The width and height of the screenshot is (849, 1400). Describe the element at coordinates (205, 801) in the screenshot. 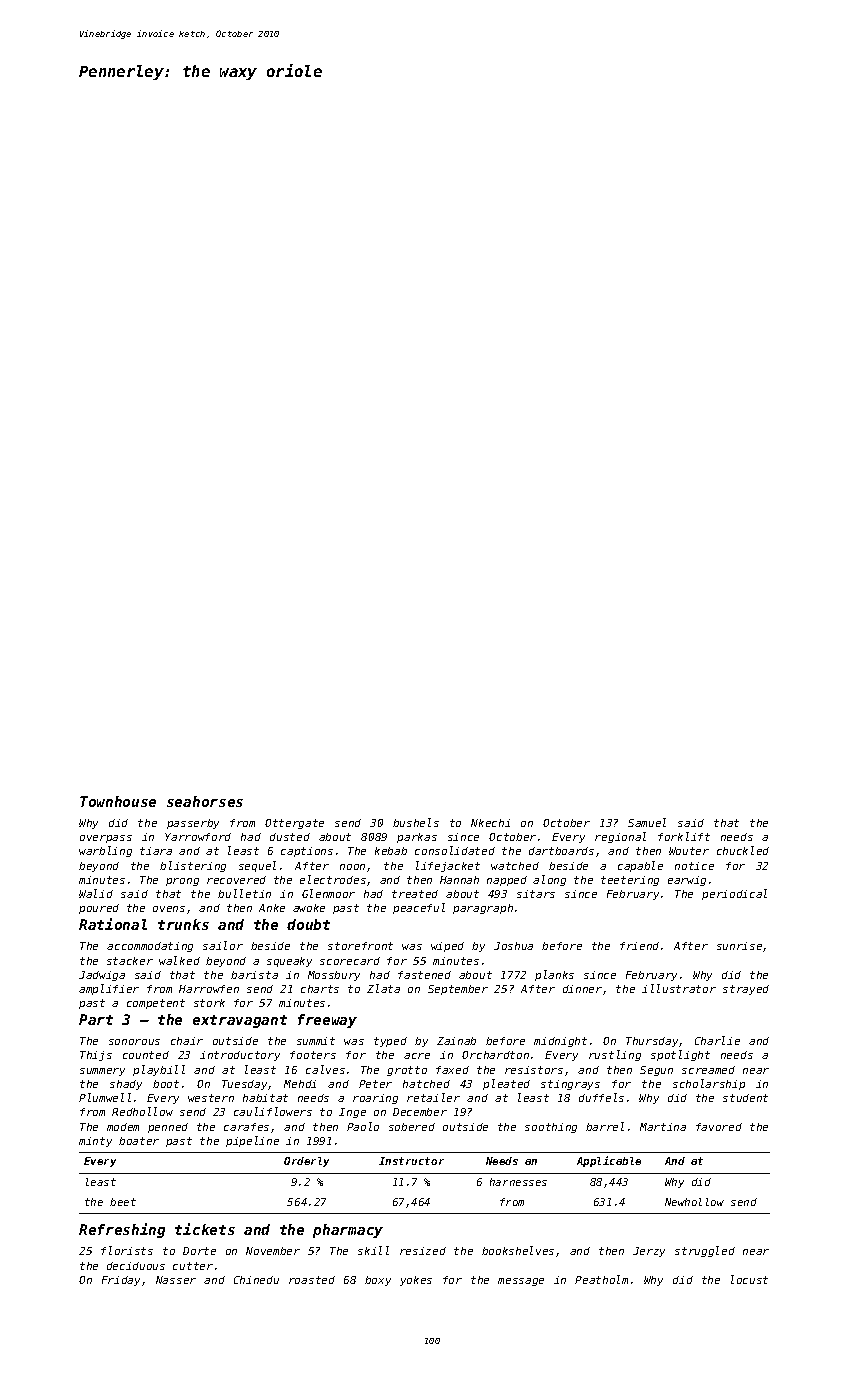

I see `seahorses` at that location.
